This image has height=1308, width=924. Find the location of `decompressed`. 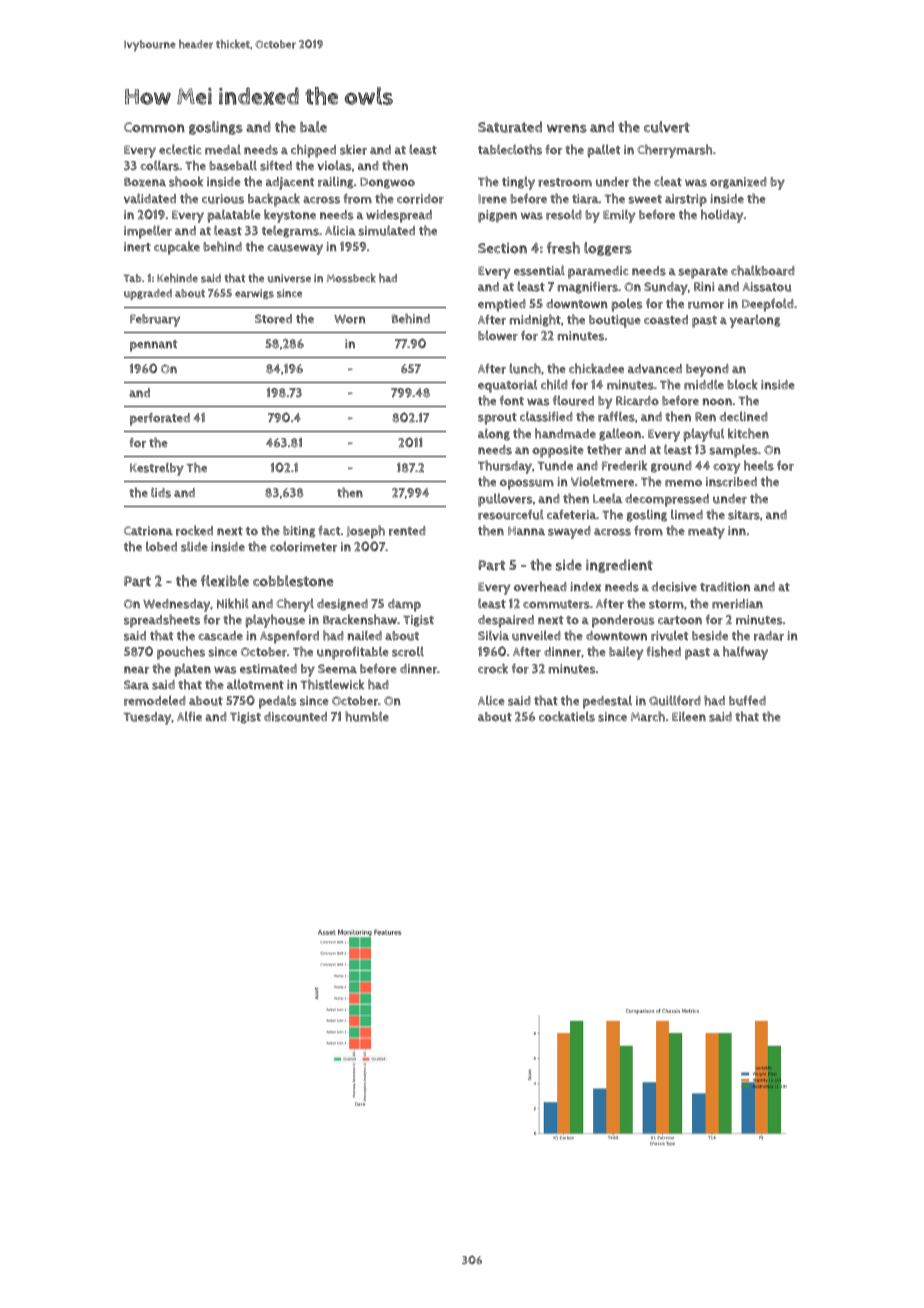

decompressed is located at coordinates (667, 500).
